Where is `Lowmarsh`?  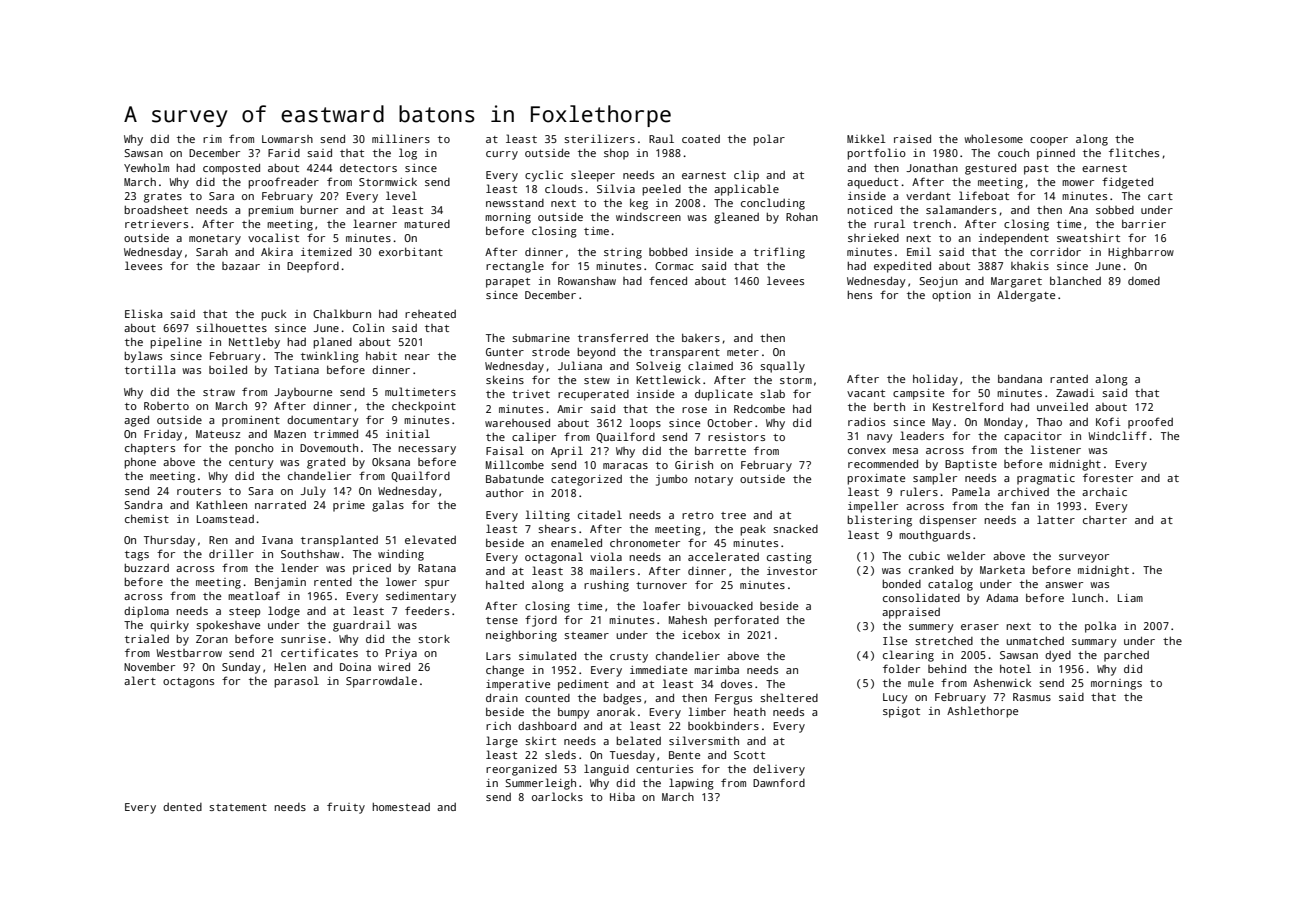 Lowmarsh is located at coordinates (287, 139).
